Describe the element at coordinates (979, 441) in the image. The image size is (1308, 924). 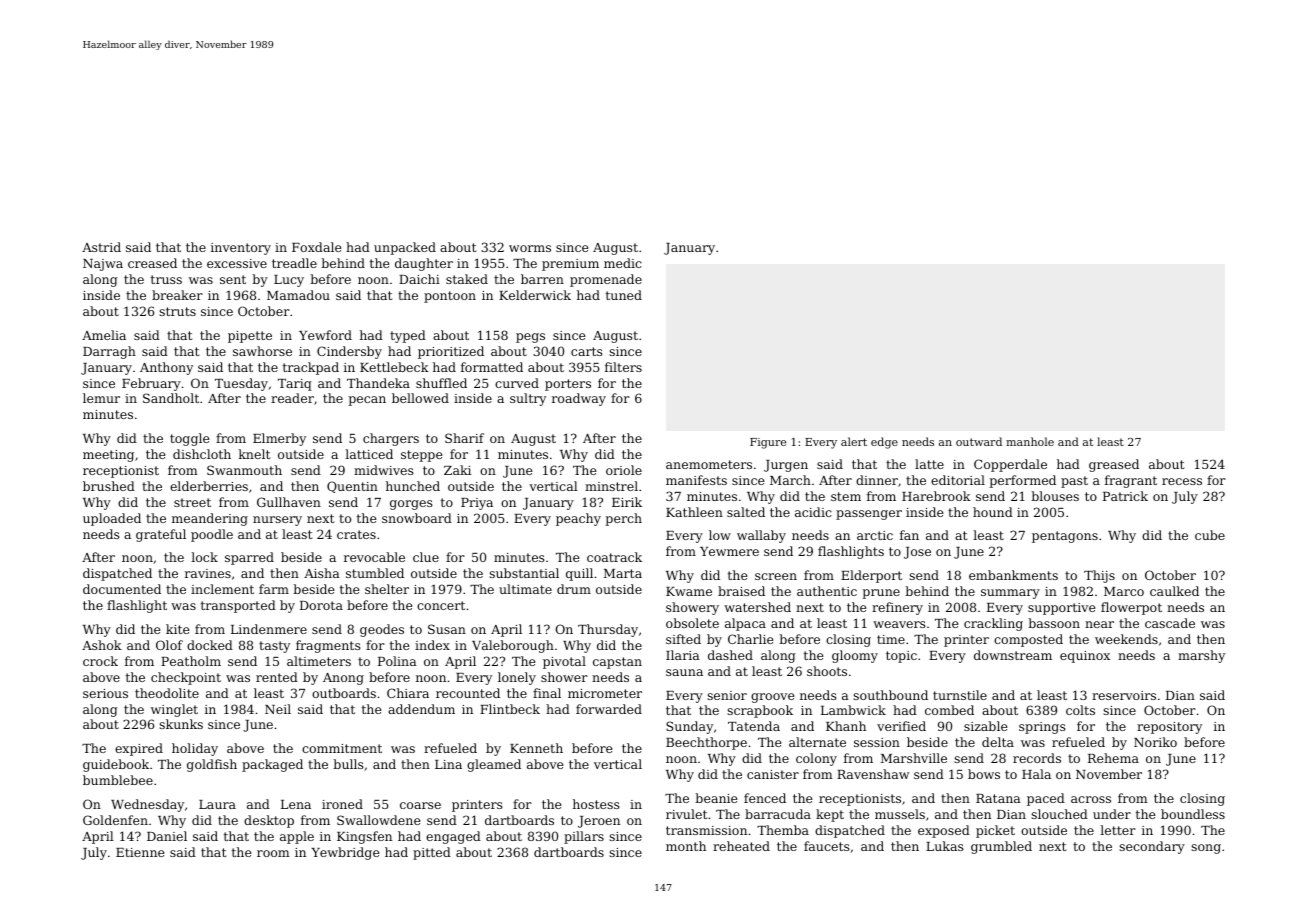
I see `outward` at that location.
